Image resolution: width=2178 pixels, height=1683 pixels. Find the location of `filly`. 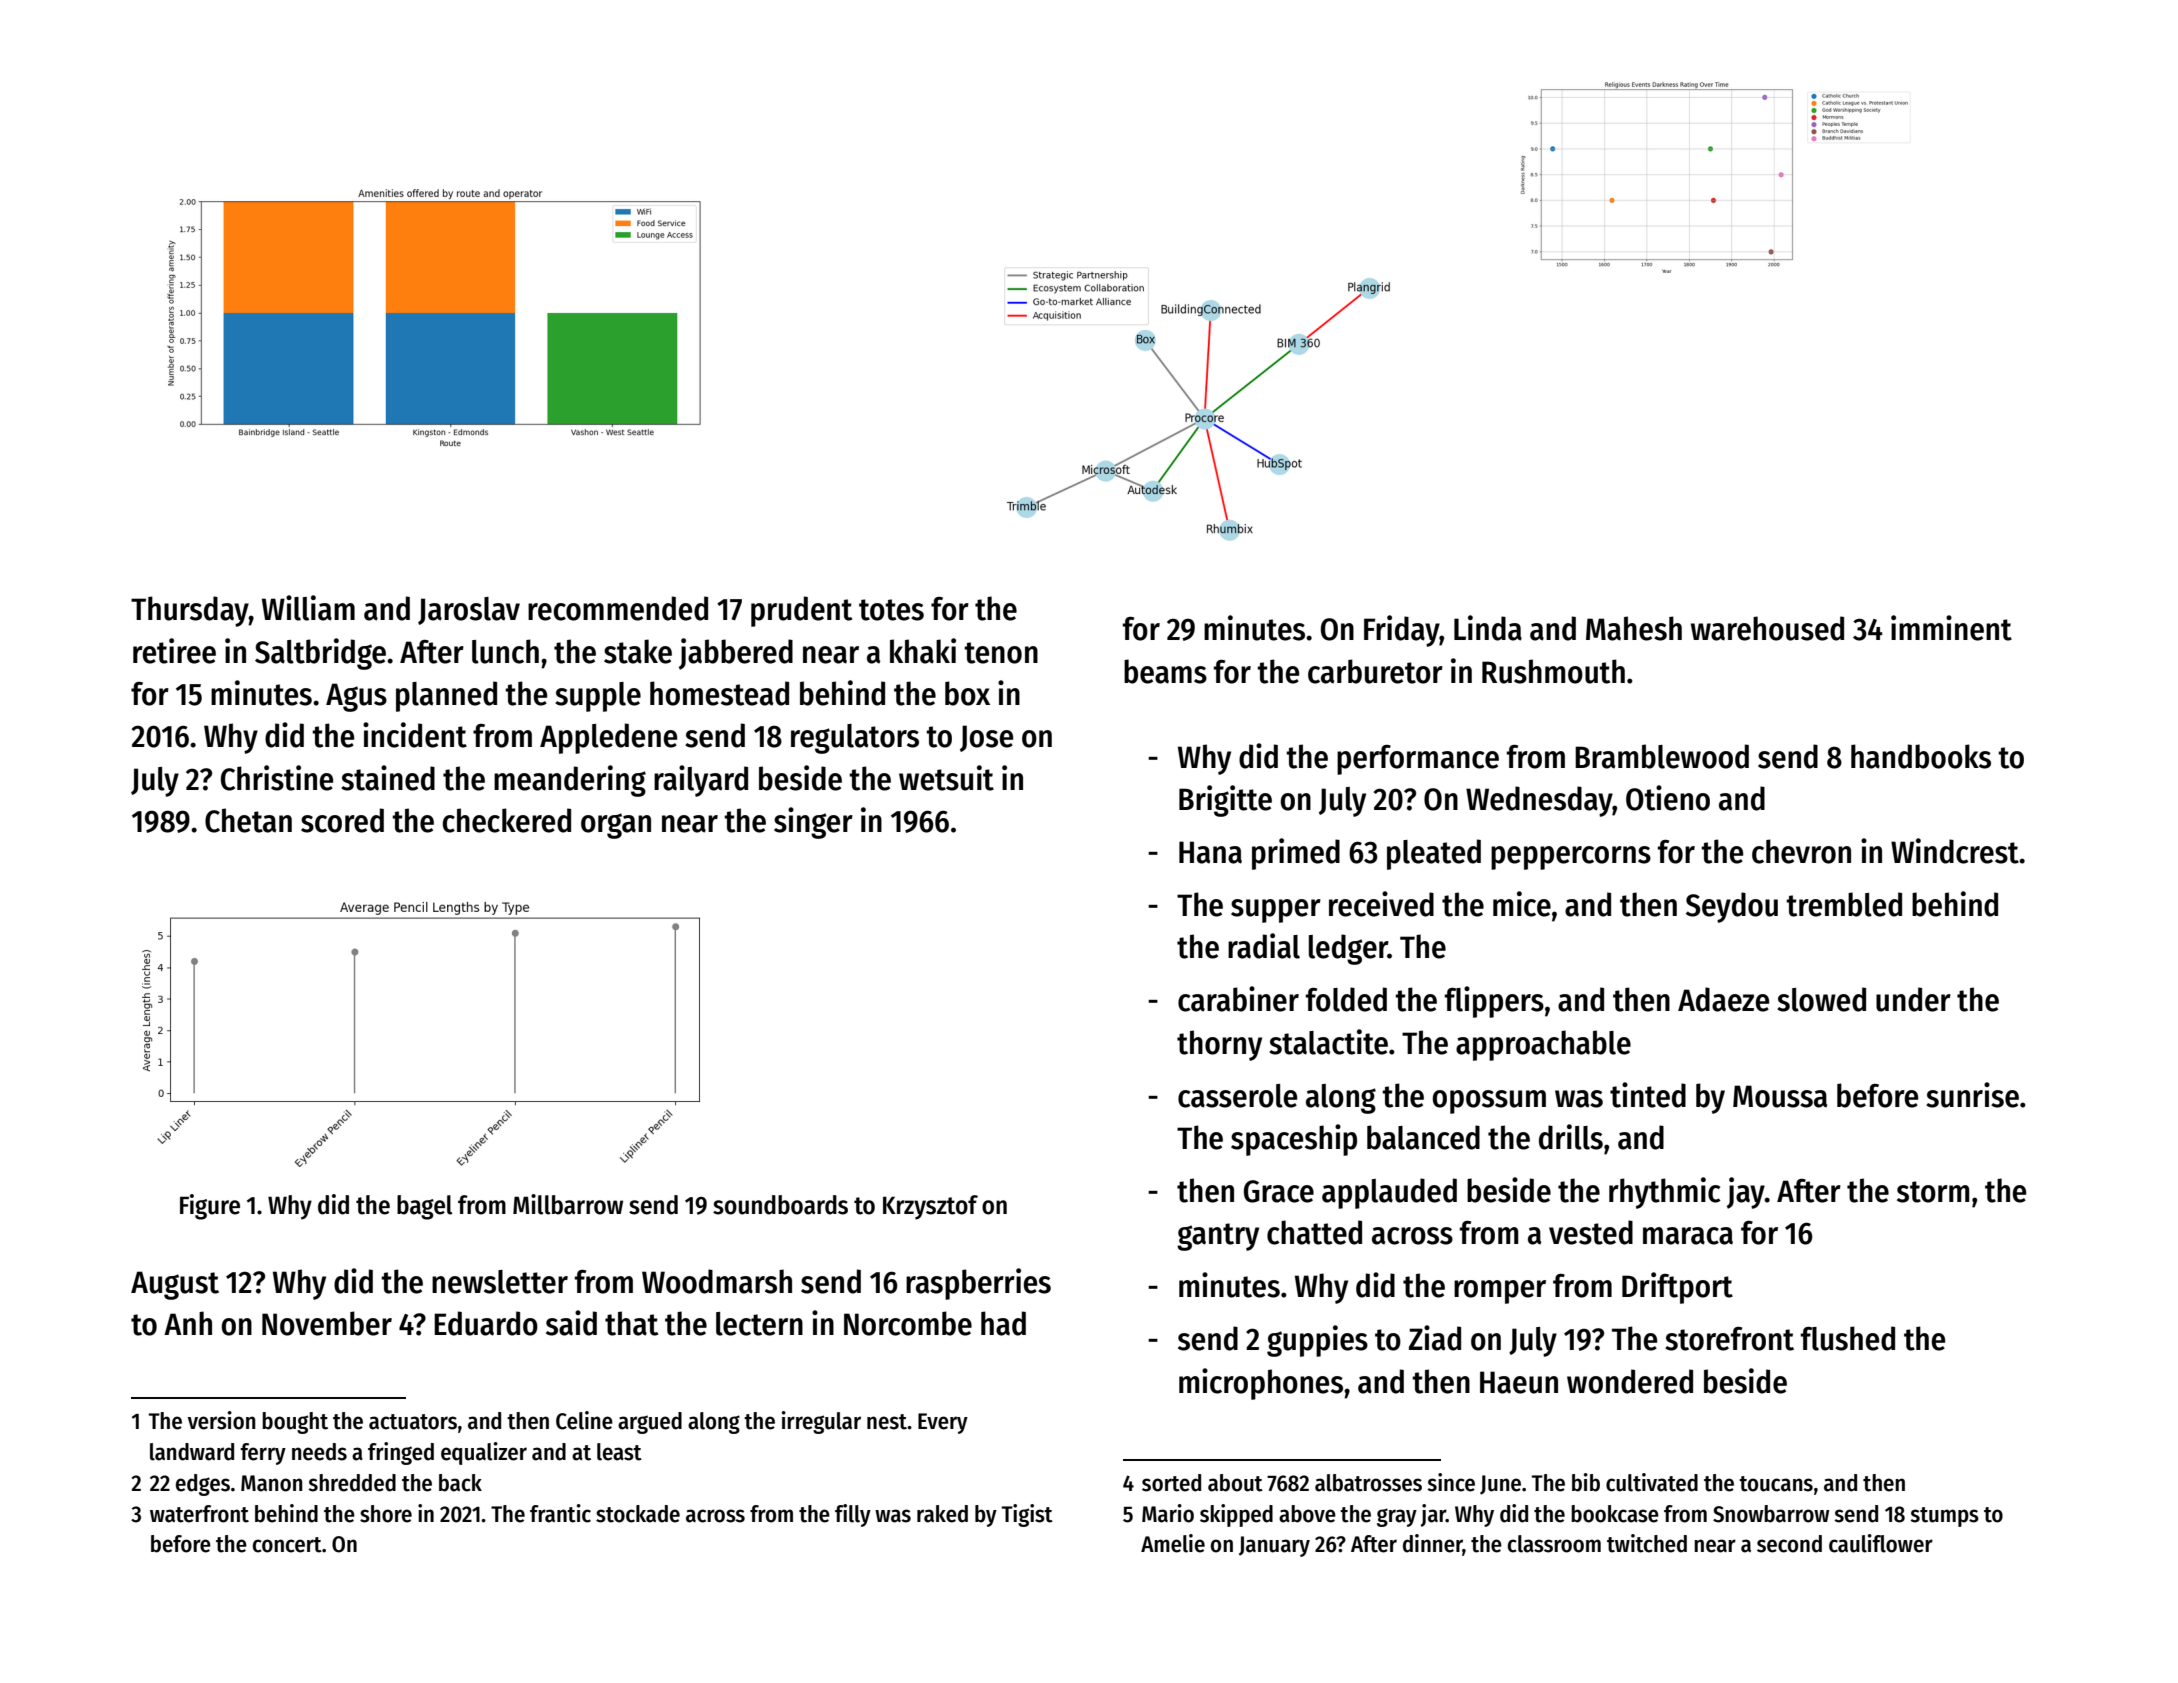

filly is located at coordinates (853, 1515).
